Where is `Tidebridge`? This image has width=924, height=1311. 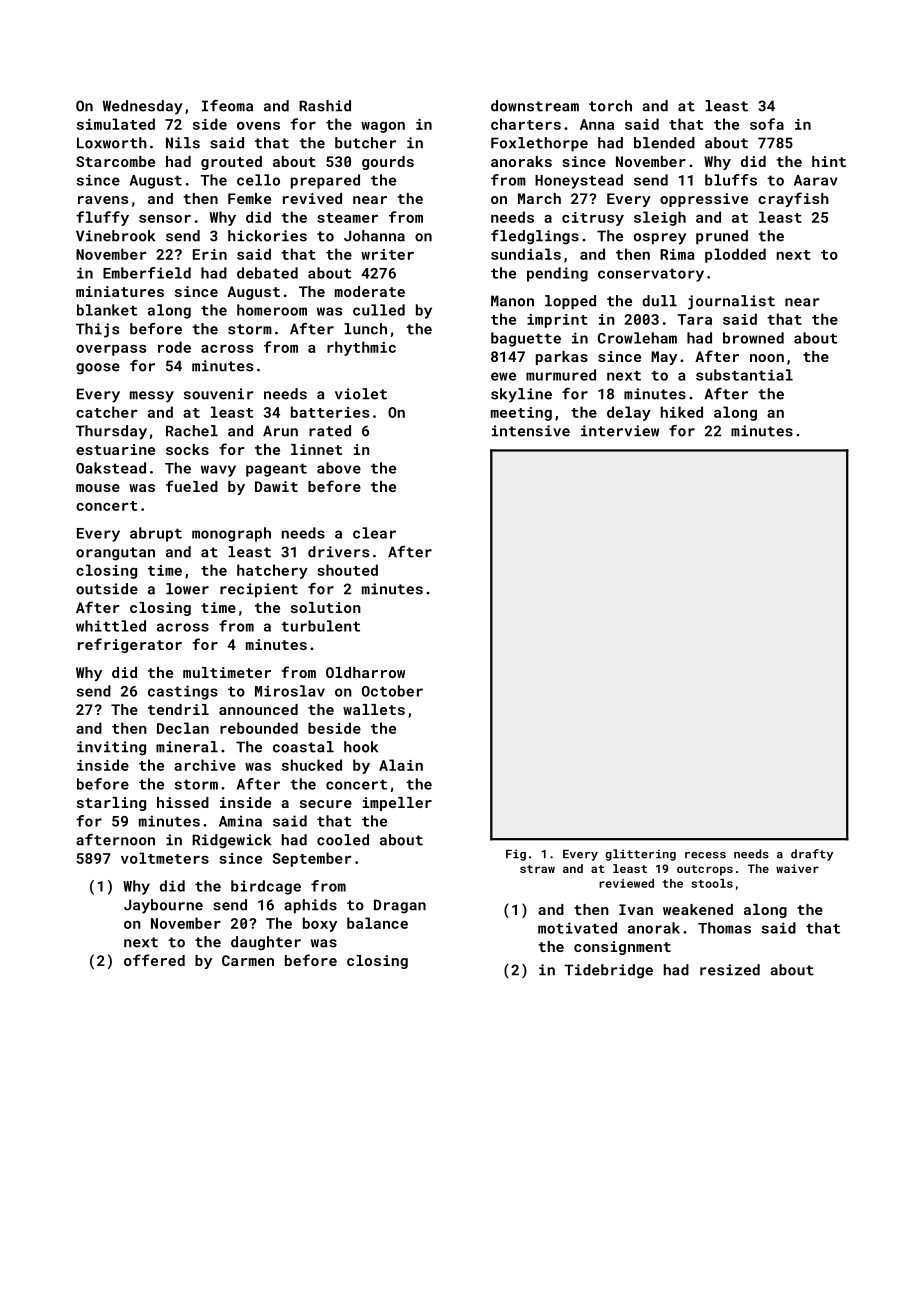 Tidebridge is located at coordinates (608, 971).
